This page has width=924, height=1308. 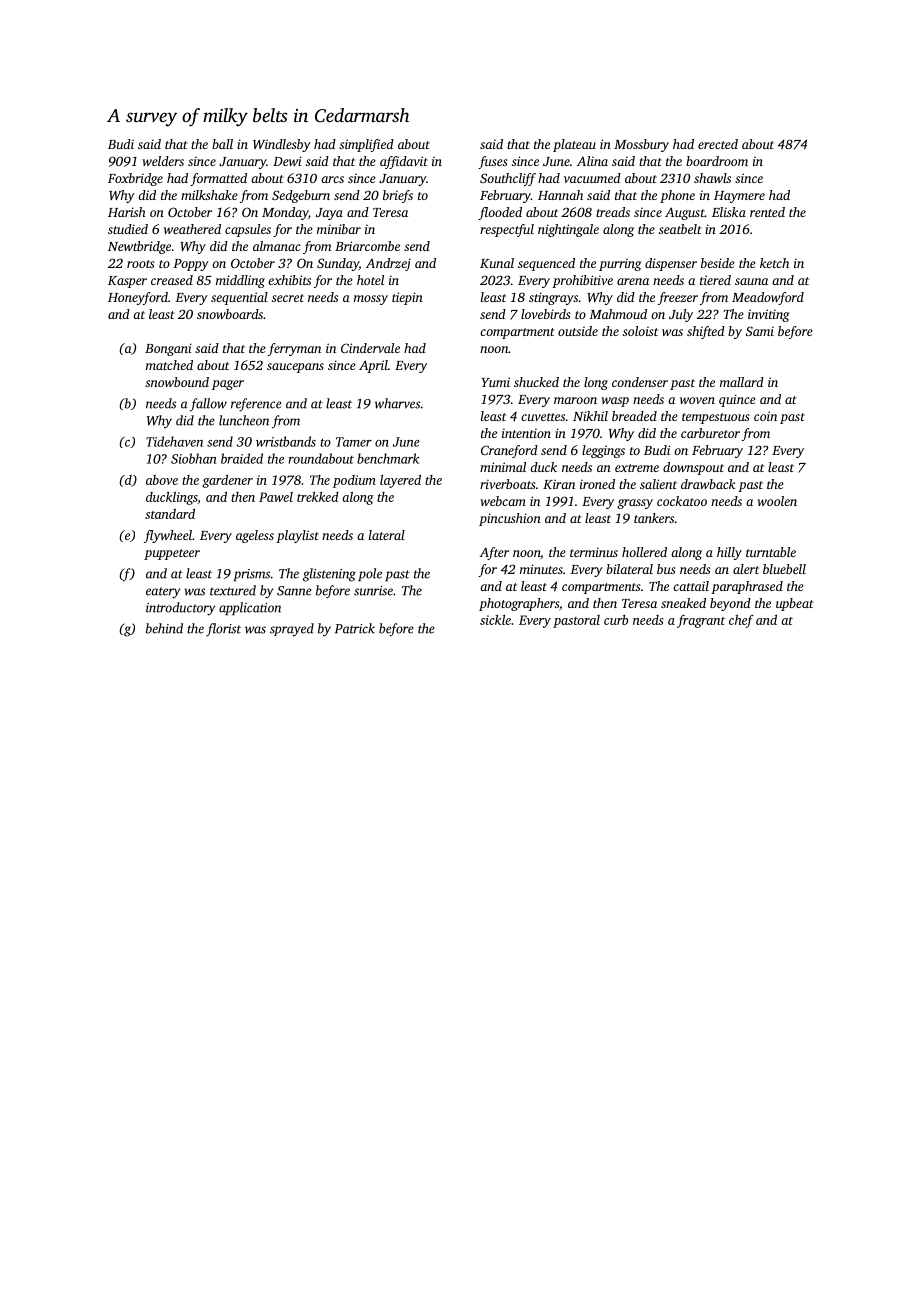 What do you see at coordinates (495, 620) in the page?
I see `sickle` at bounding box center [495, 620].
